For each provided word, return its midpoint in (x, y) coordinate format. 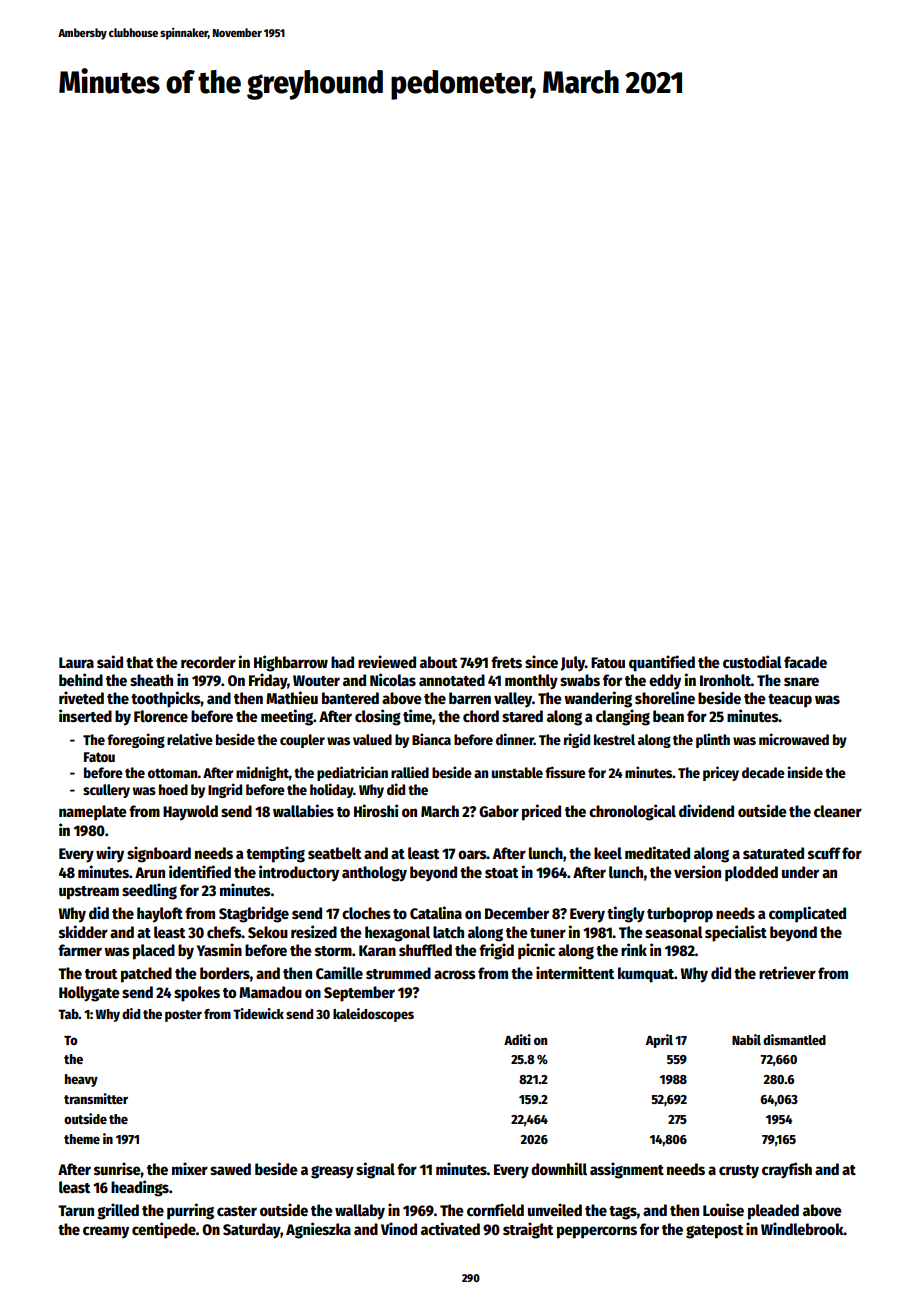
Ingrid (225, 790)
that (139, 662)
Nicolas (393, 679)
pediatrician (352, 773)
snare (801, 681)
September (359, 994)
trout (101, 974)
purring (190, 1211)
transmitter (96, 1098)
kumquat (646, 975)
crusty (739, 1172)
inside (805, 772)
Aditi (517, 1039)
